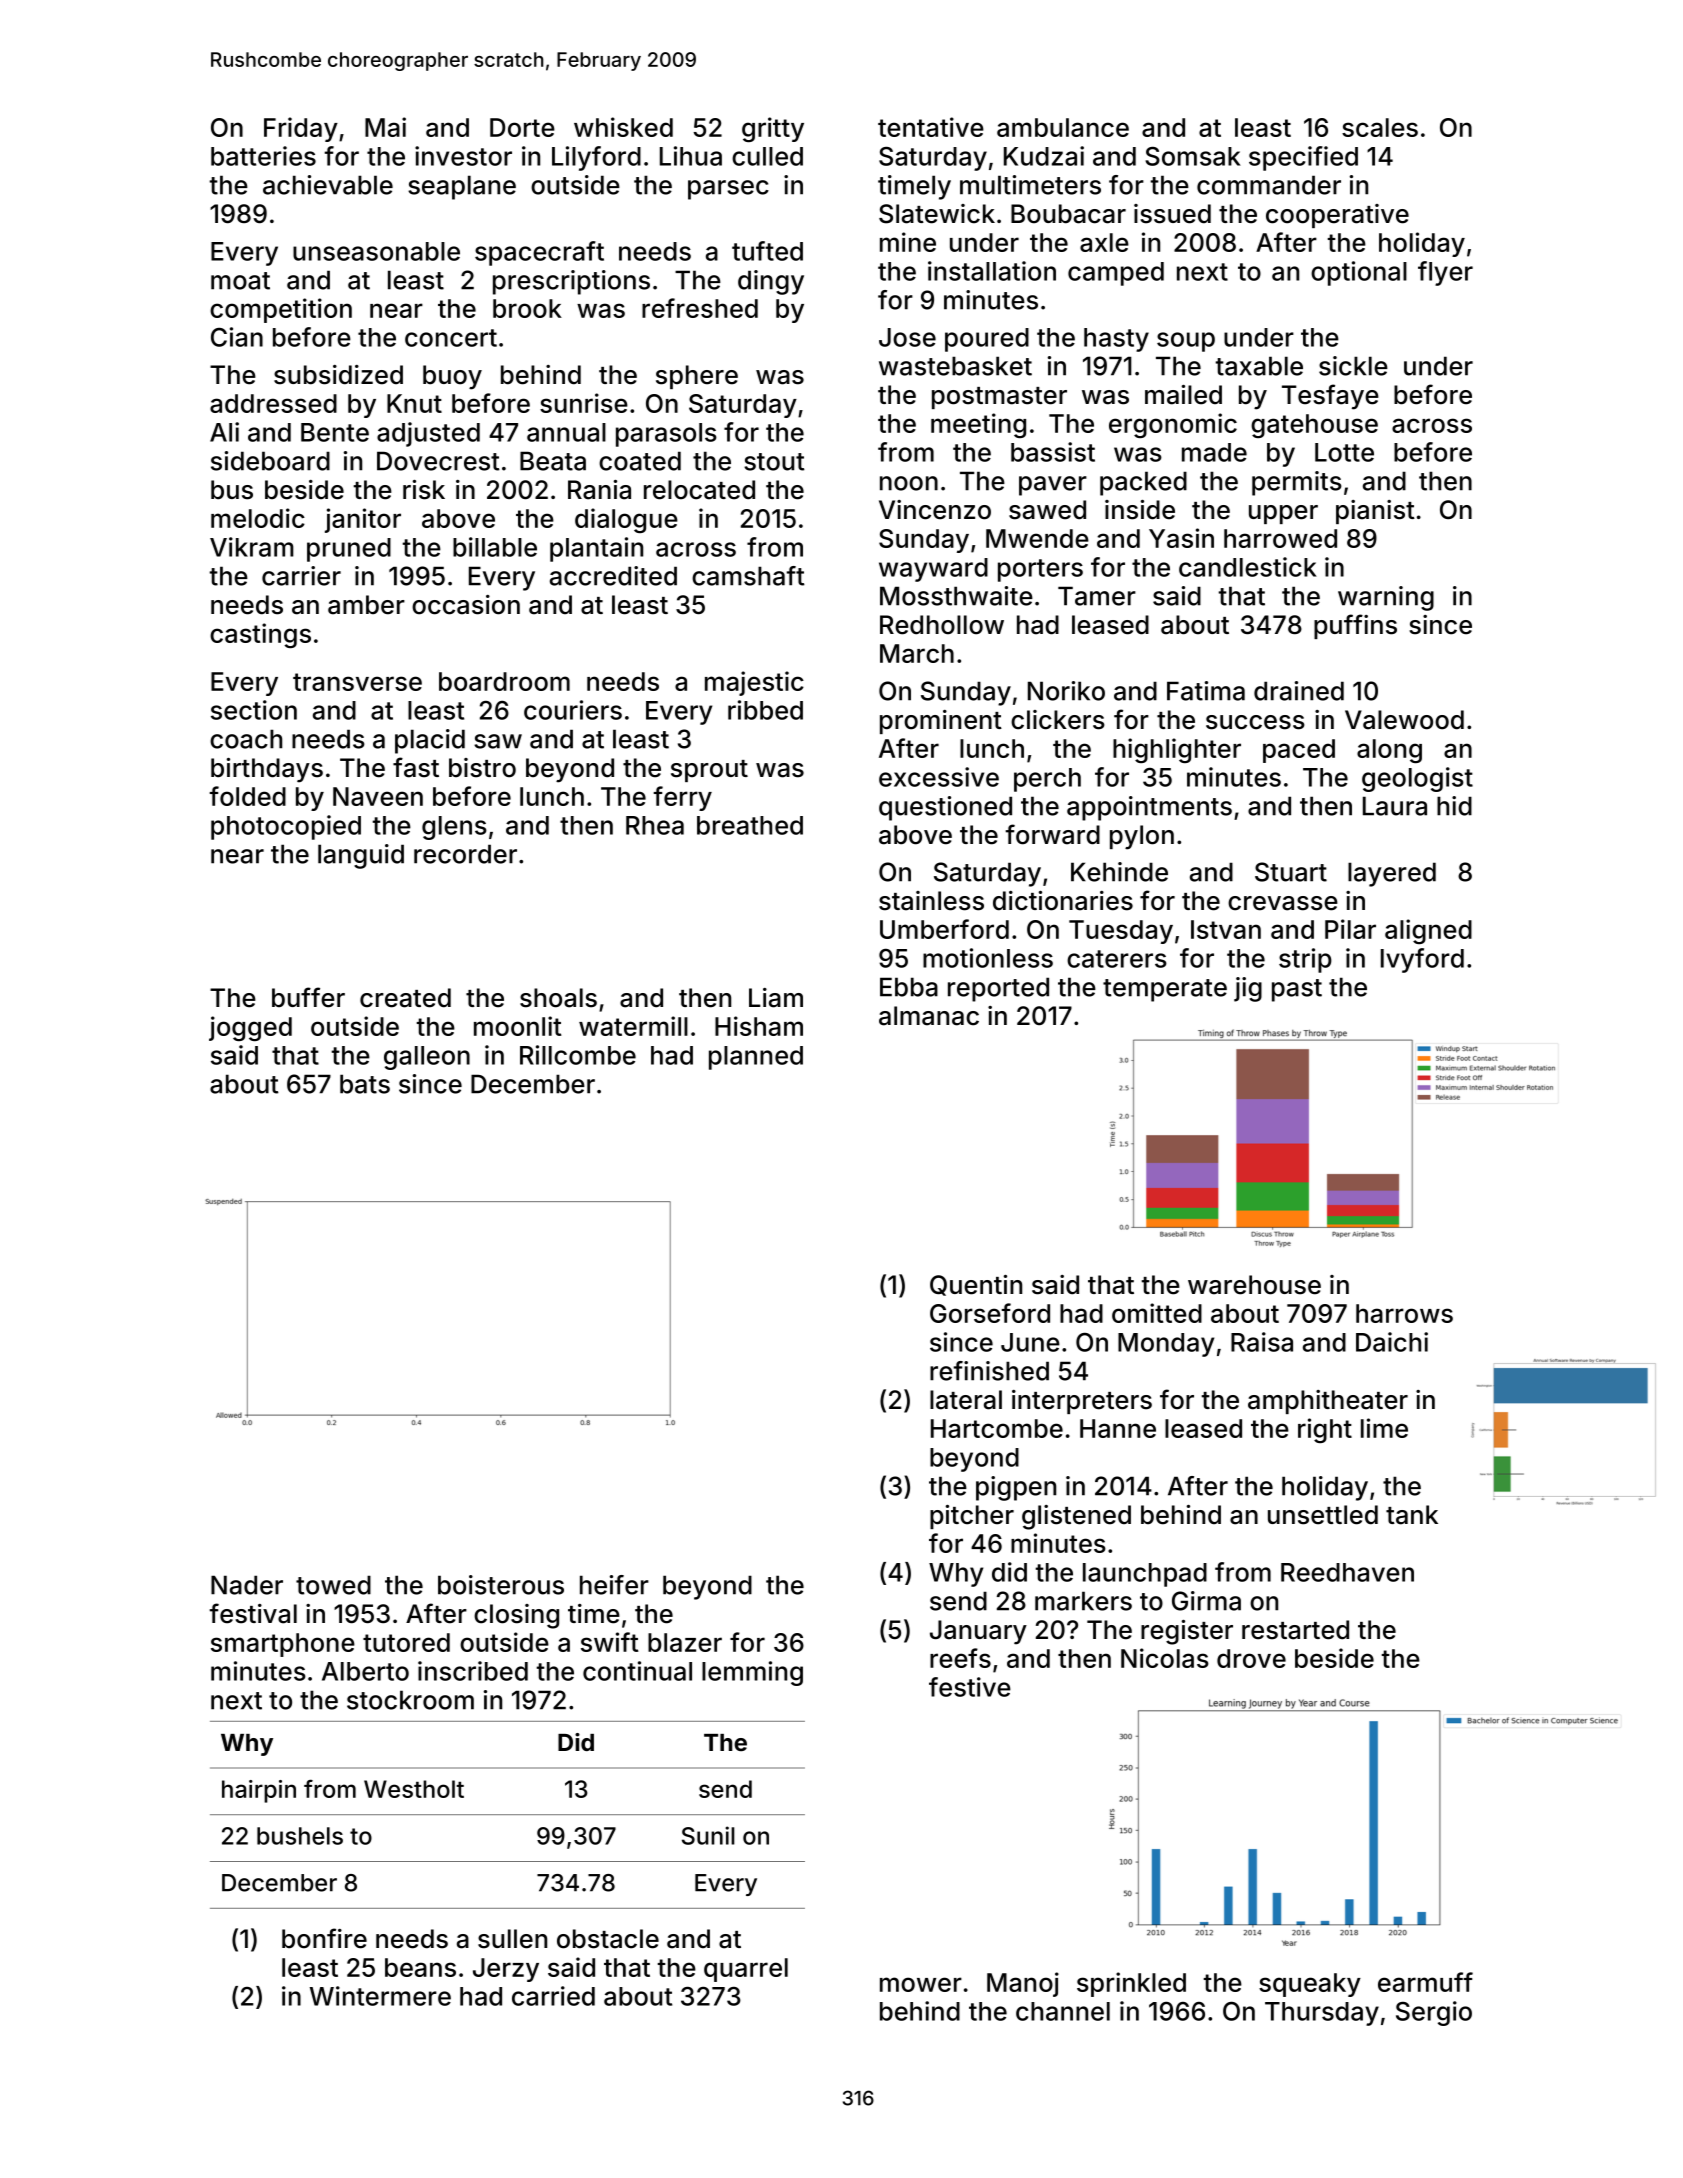  What do you see at coordinates (1248, 989) in the document?
I see `jig` at bounding box center [1248, 989].
